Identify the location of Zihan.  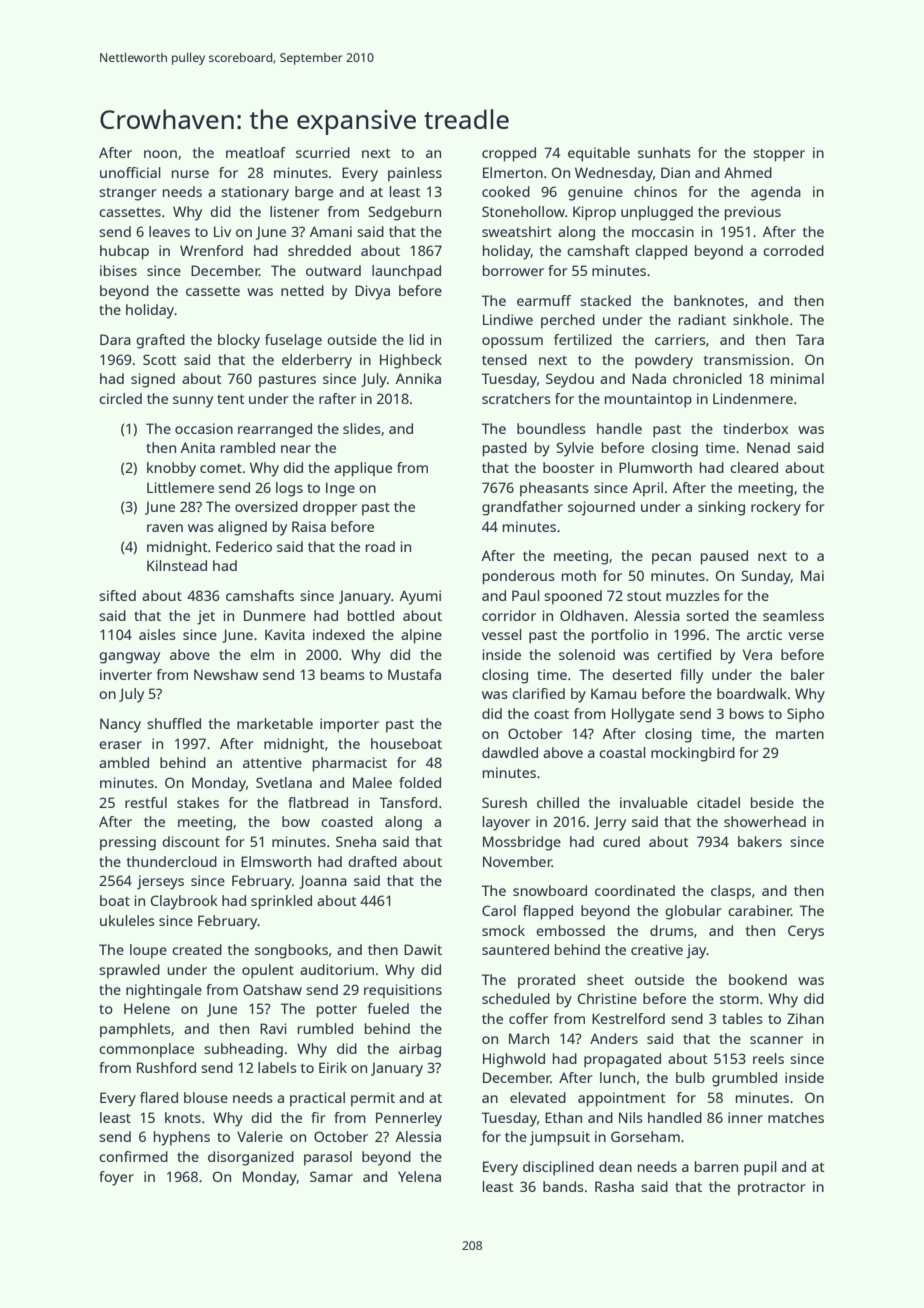
(805, 1018).
